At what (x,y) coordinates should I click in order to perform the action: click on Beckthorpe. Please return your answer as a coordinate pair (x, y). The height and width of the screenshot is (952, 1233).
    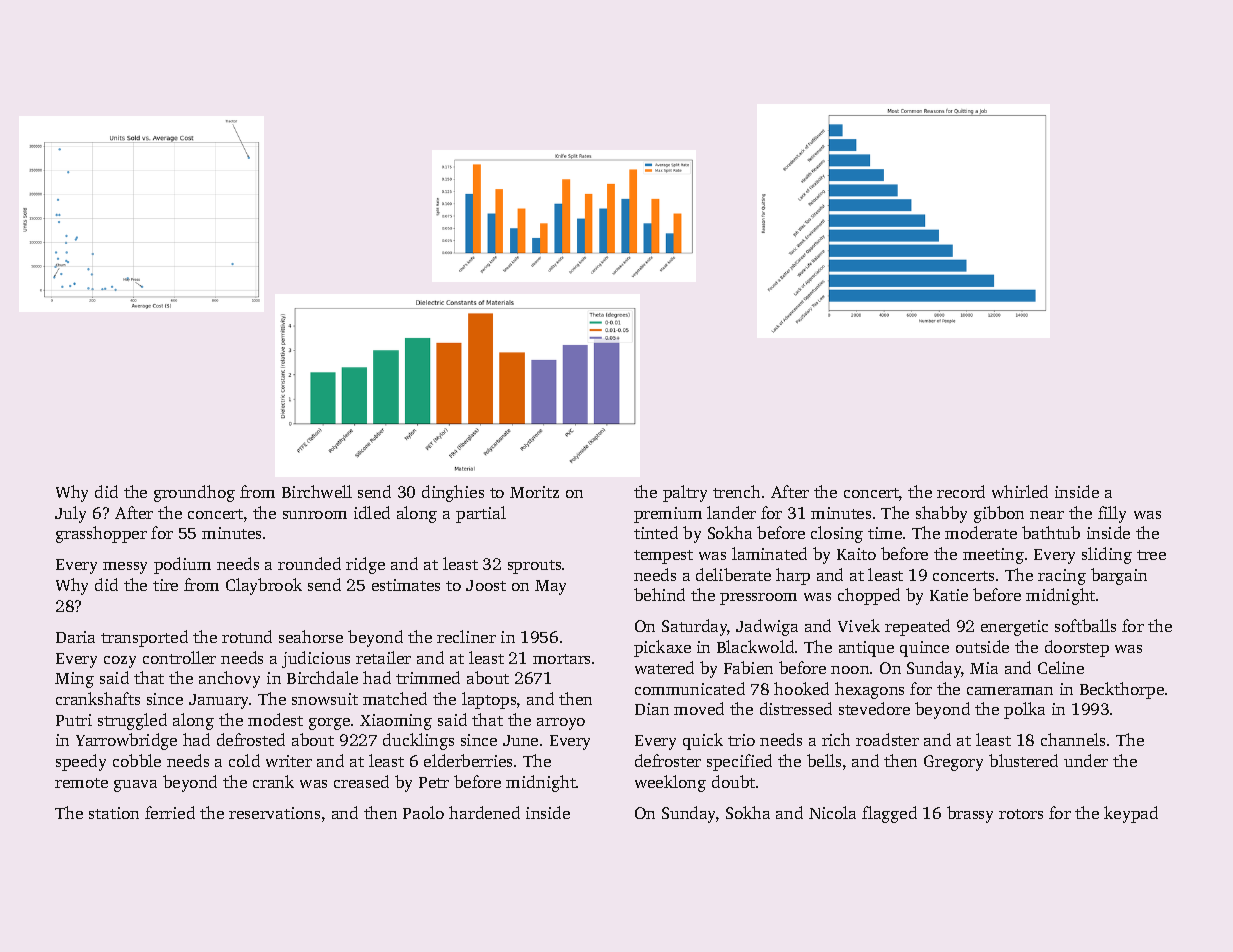
    Looking at the image, I should click on (1122, 690).
